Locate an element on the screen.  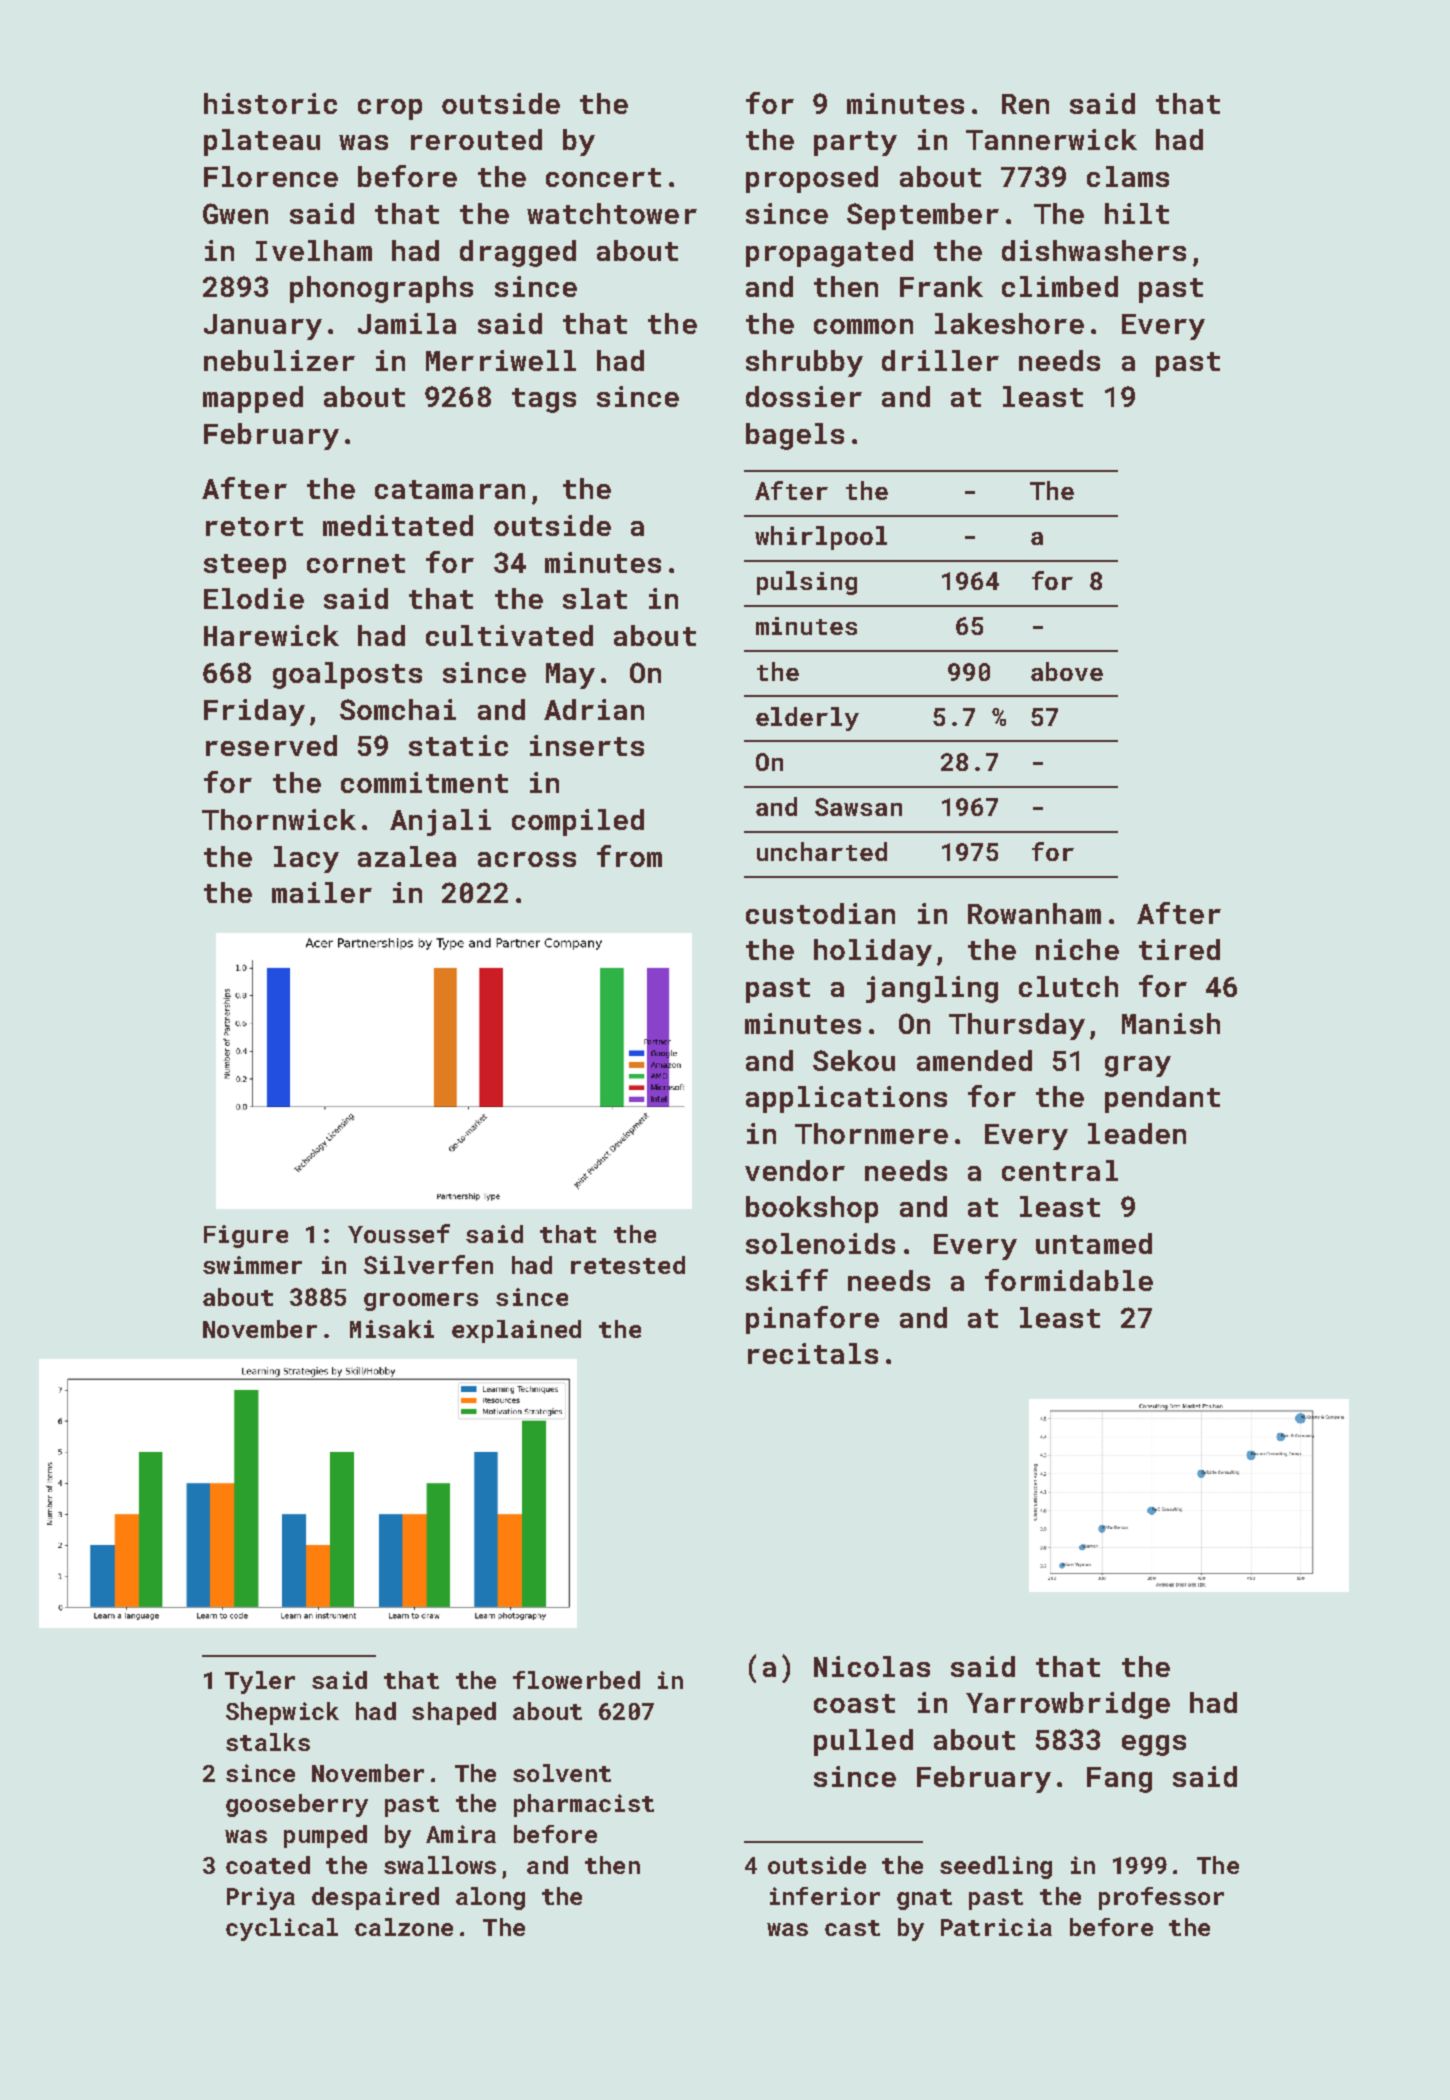
untamed is located at coordinates (1094, 1243).
